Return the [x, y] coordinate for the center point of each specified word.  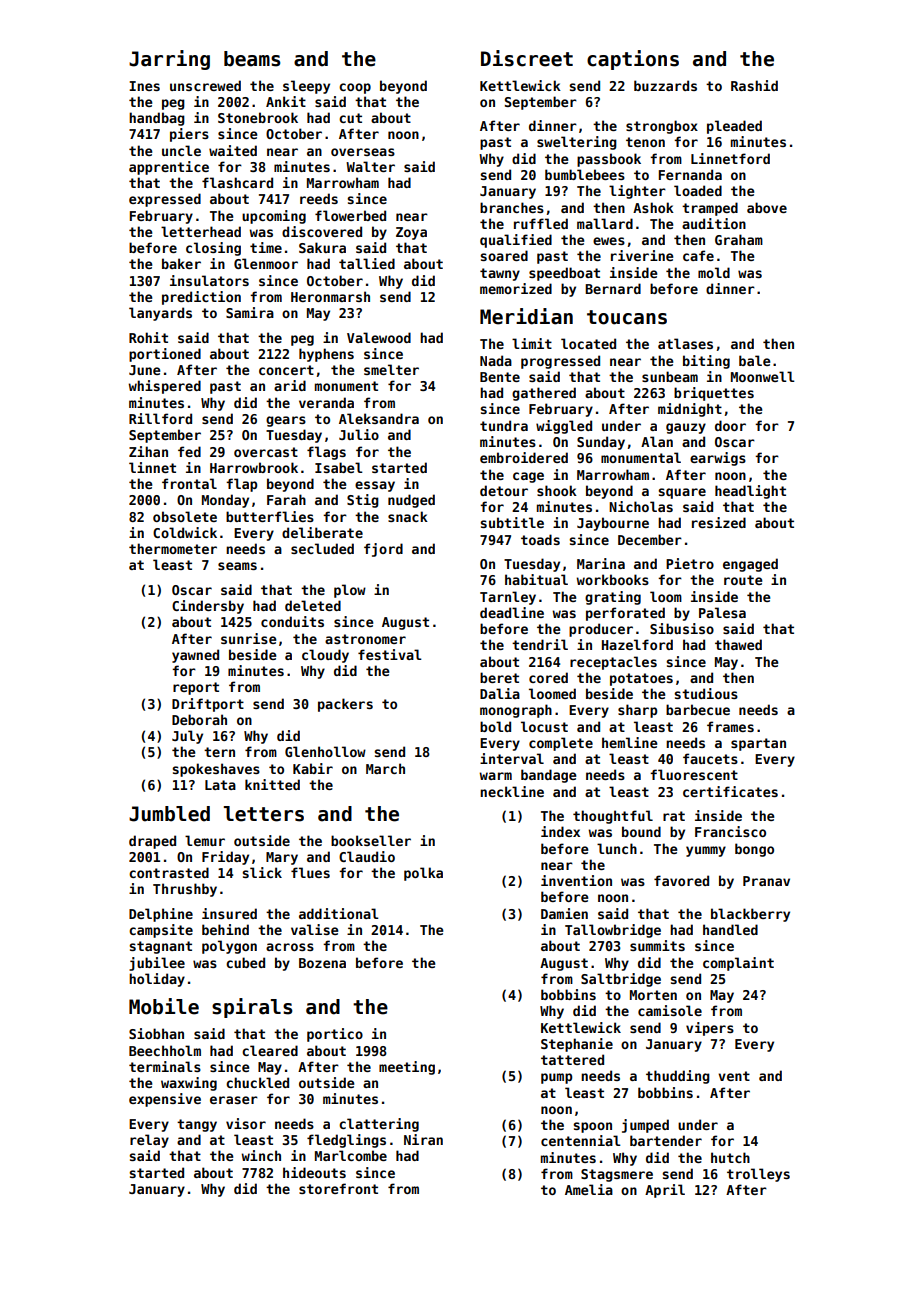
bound [641, 831]
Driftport [208, 705]
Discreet [527, 58]
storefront [338, 1188]
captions [633, 60]
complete [561, 744]
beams [252, 59]
